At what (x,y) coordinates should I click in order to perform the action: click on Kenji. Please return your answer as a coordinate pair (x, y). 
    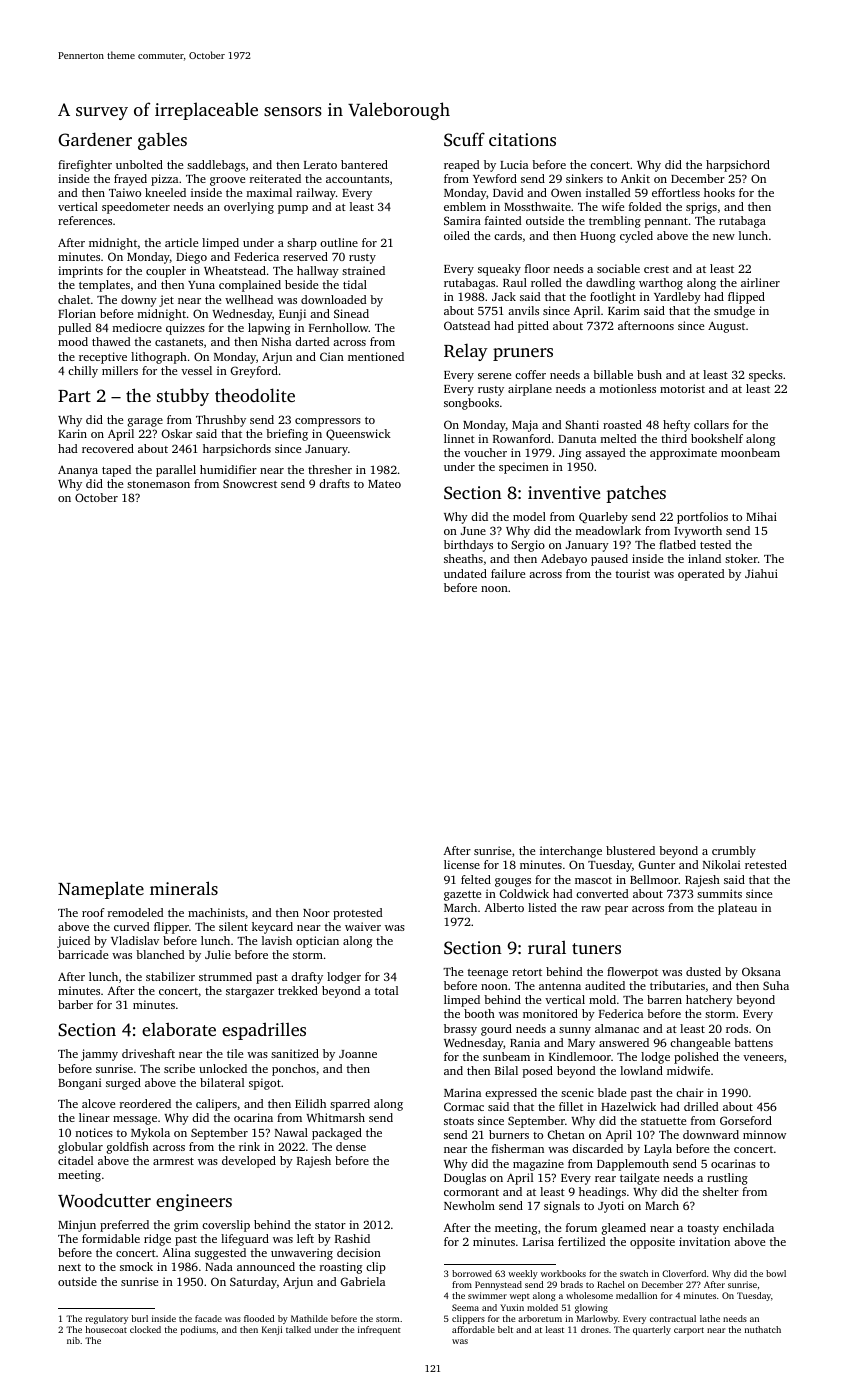
    Looking at the image, I should click on (272, 1330).
